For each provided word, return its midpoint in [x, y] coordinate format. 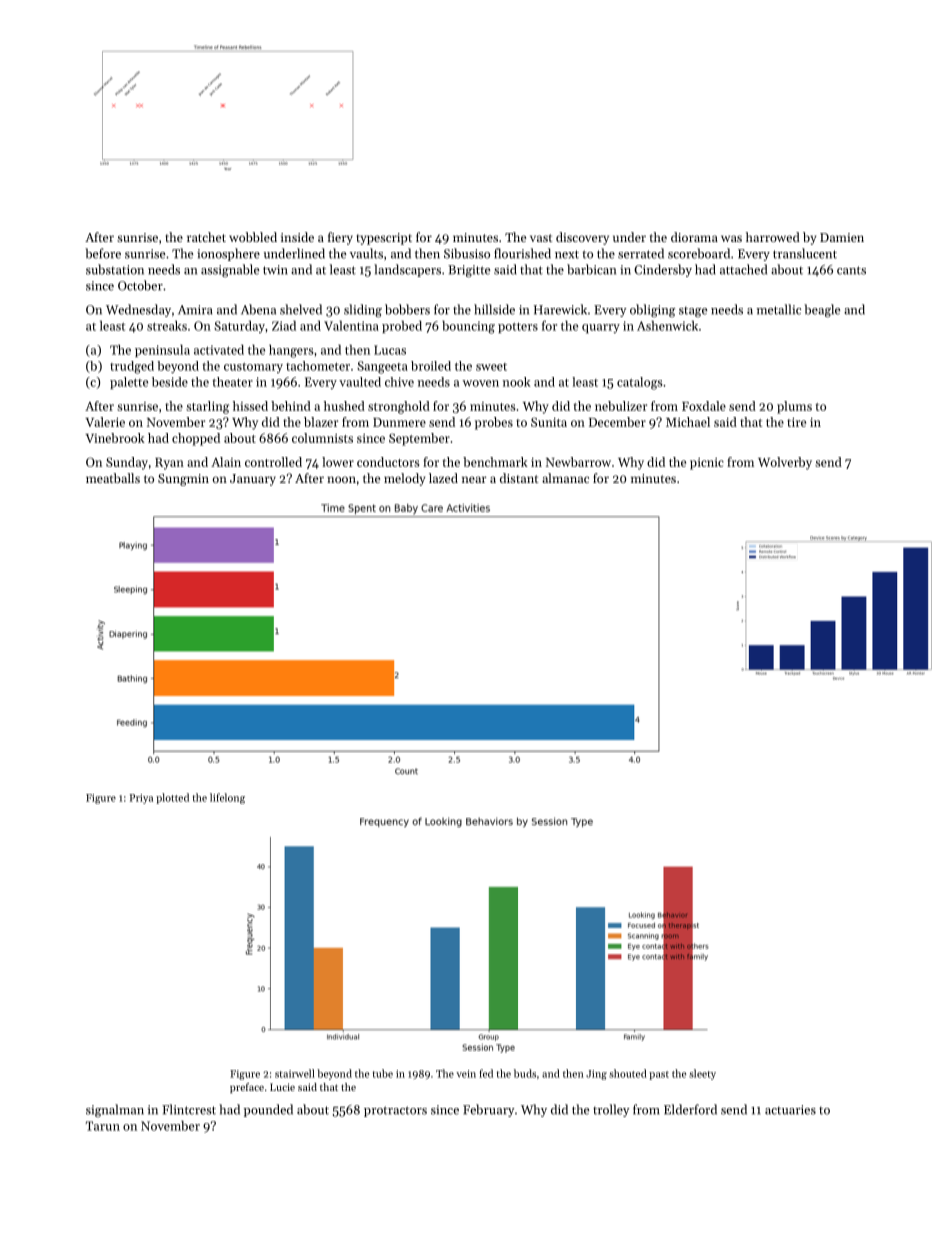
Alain [226, 462]
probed [402, 327]
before [103, 253]
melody [404, 479]
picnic [707, 464]
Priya [141, 799]
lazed [443, 478]
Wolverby [785, 463]
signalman [115, 1110]
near [474, 479]
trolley [611, 1110]
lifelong [227, 798]
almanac [565, 478]
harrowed [773, 237]
